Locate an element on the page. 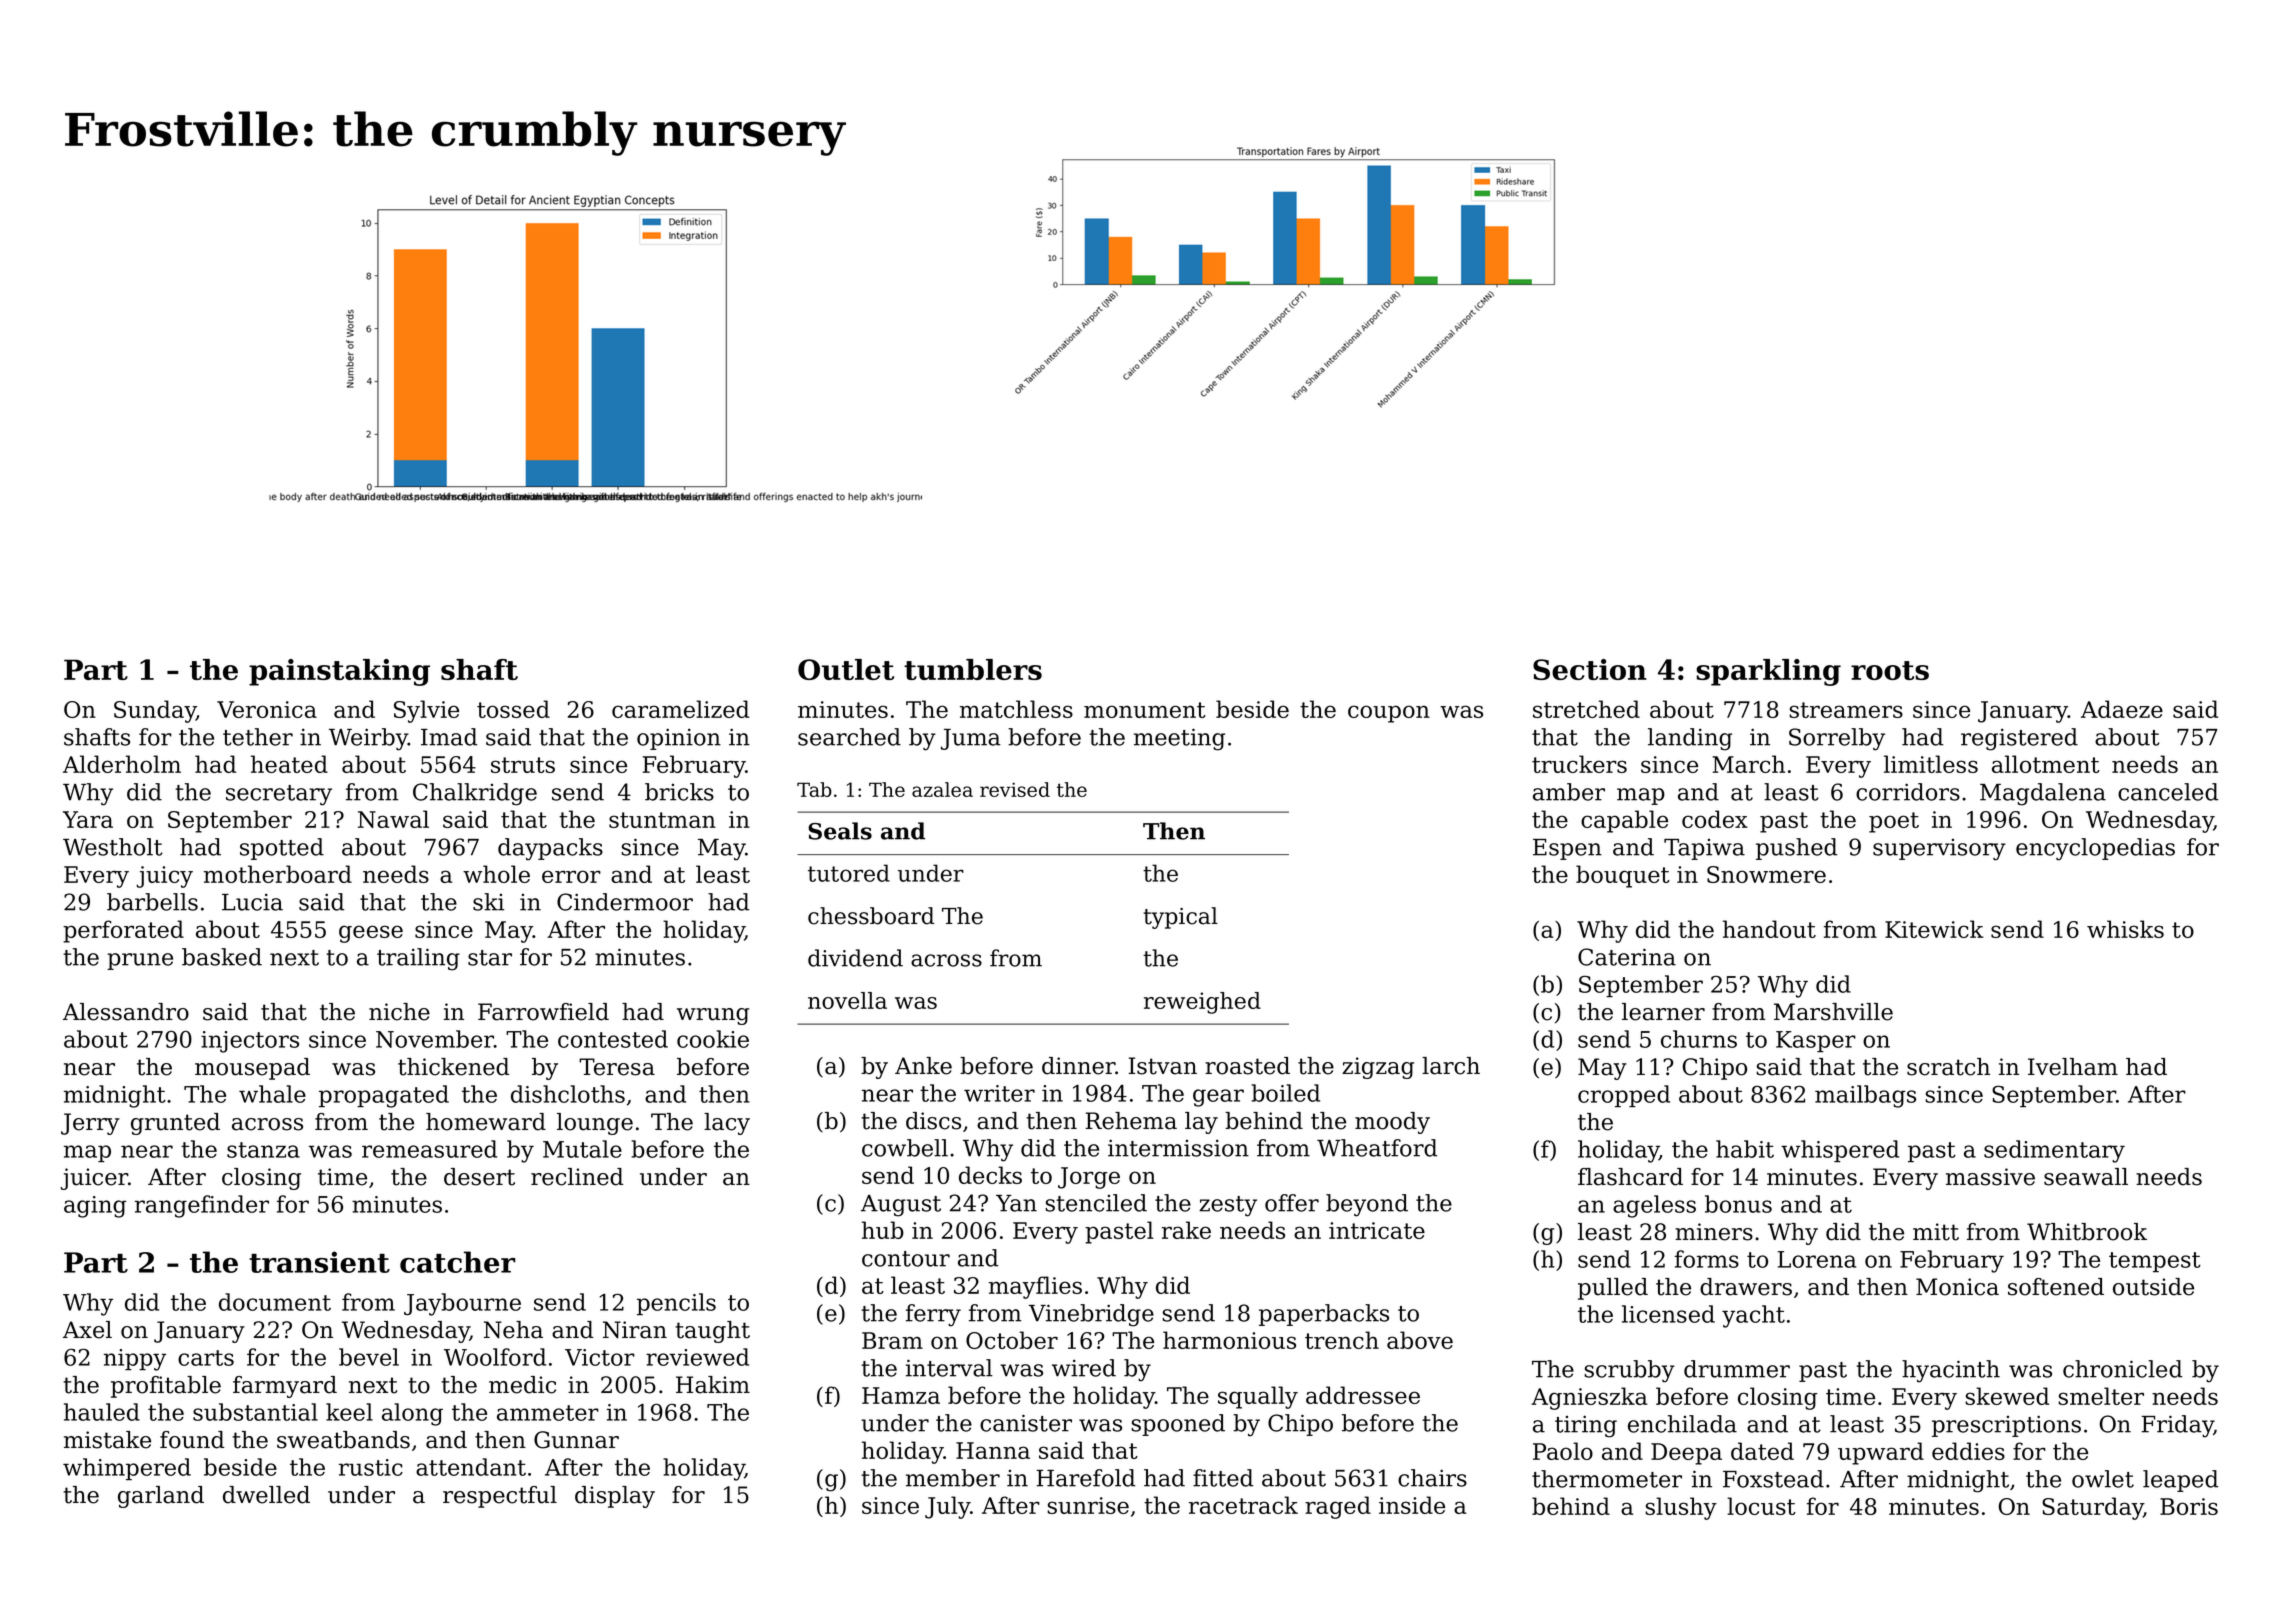 Image resolution: width=2282 pixels, height=1614 pixels. typical is located at coordinates (1180, 918).
